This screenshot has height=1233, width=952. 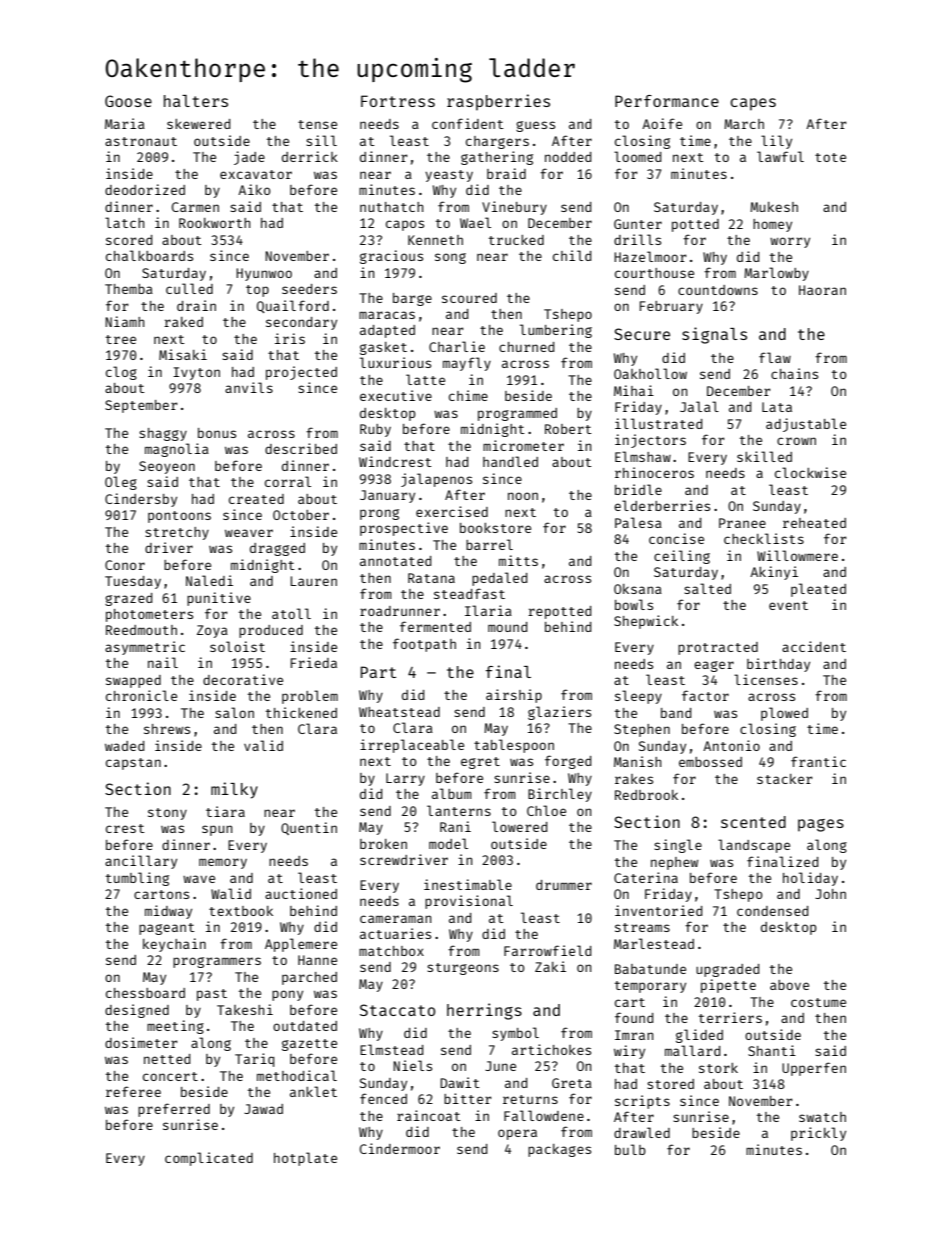 What do you see at coordinates (121, 373) in the screenshot?
I see `clog` at bounding box center [121, 373].
